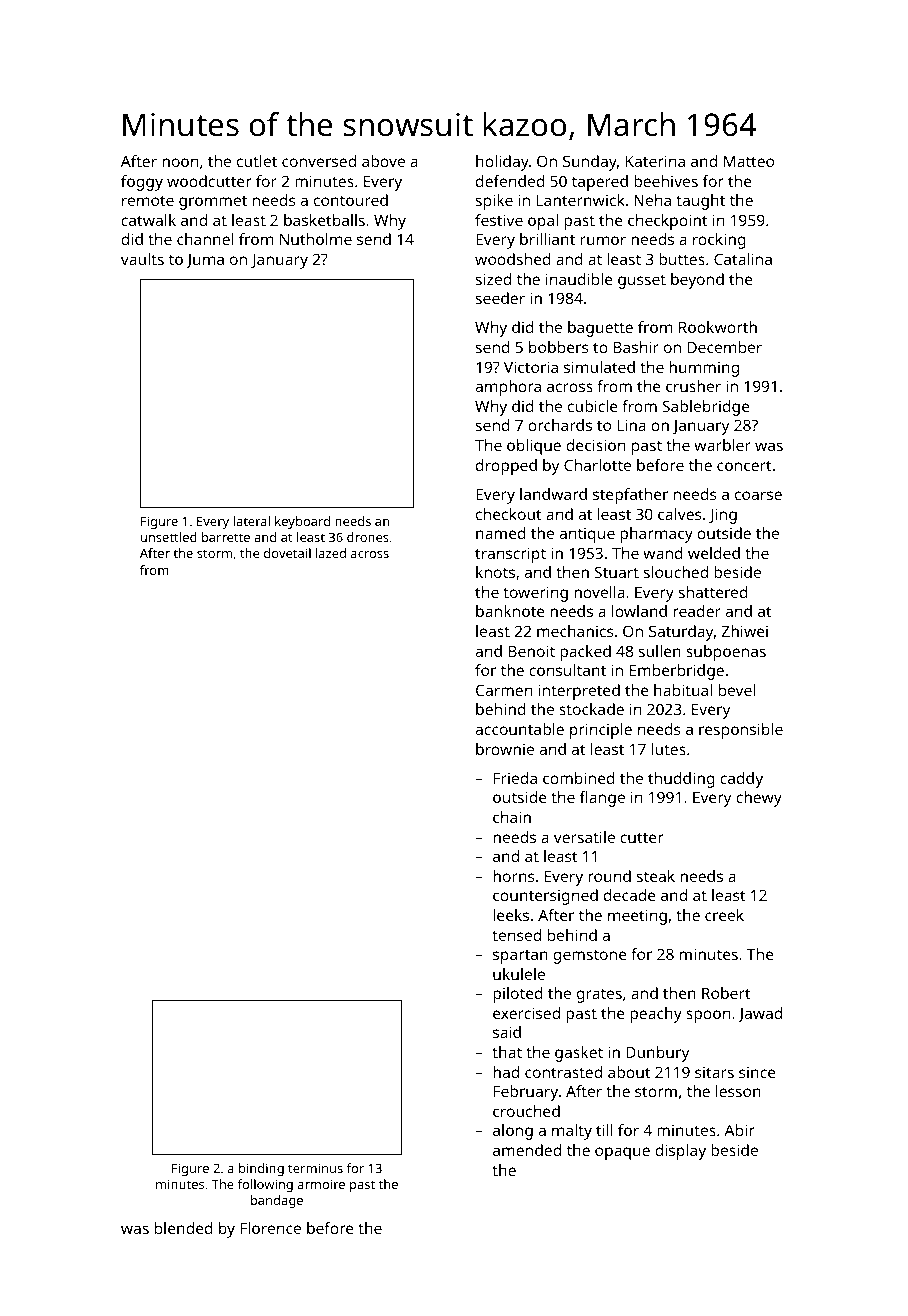  What do you see at coordinates (142, 259) in the document?
I see `vaults` at bounding box center [142, 259].
